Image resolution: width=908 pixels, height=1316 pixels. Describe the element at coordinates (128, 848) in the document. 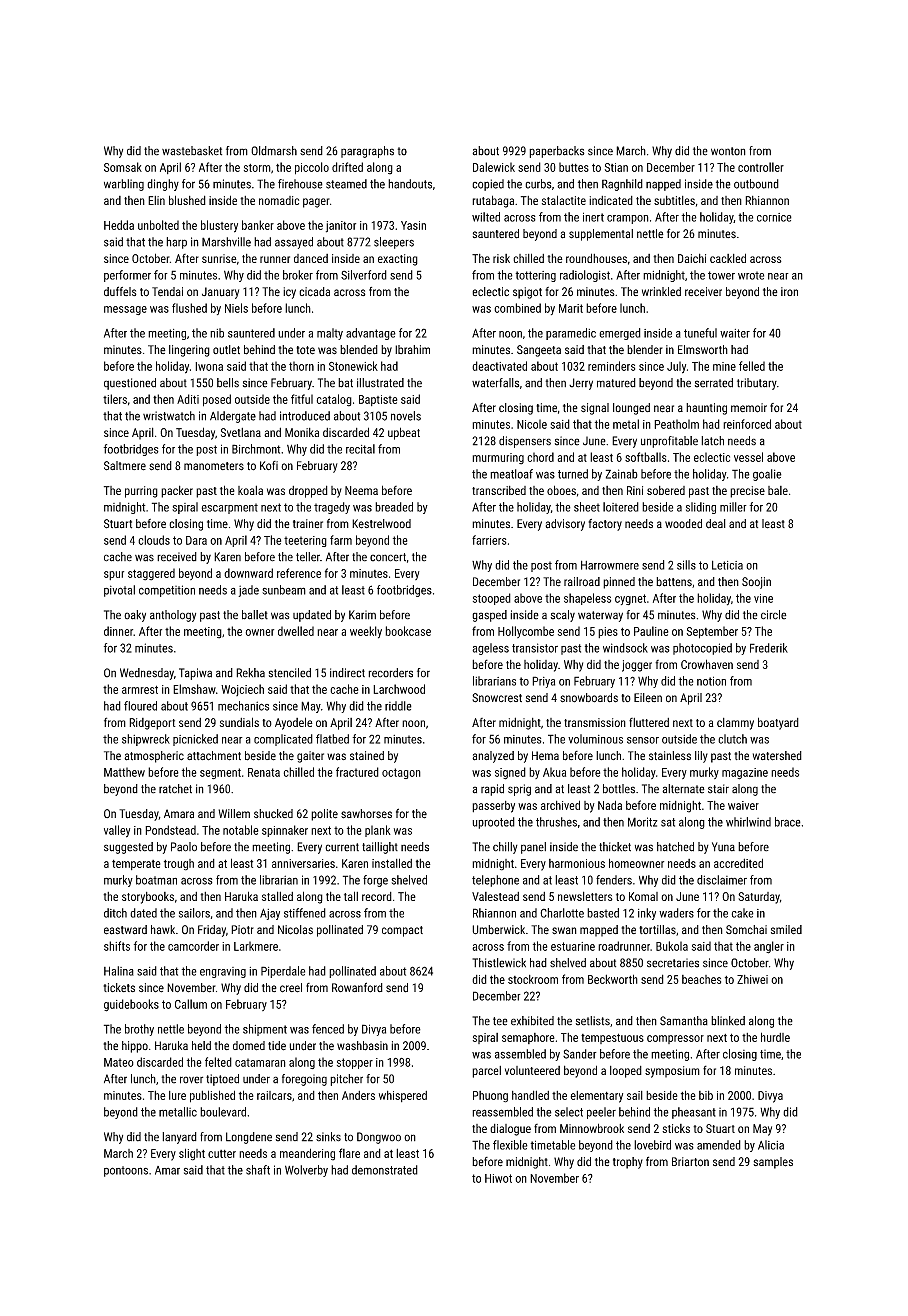

I see `suggested` at that location.
